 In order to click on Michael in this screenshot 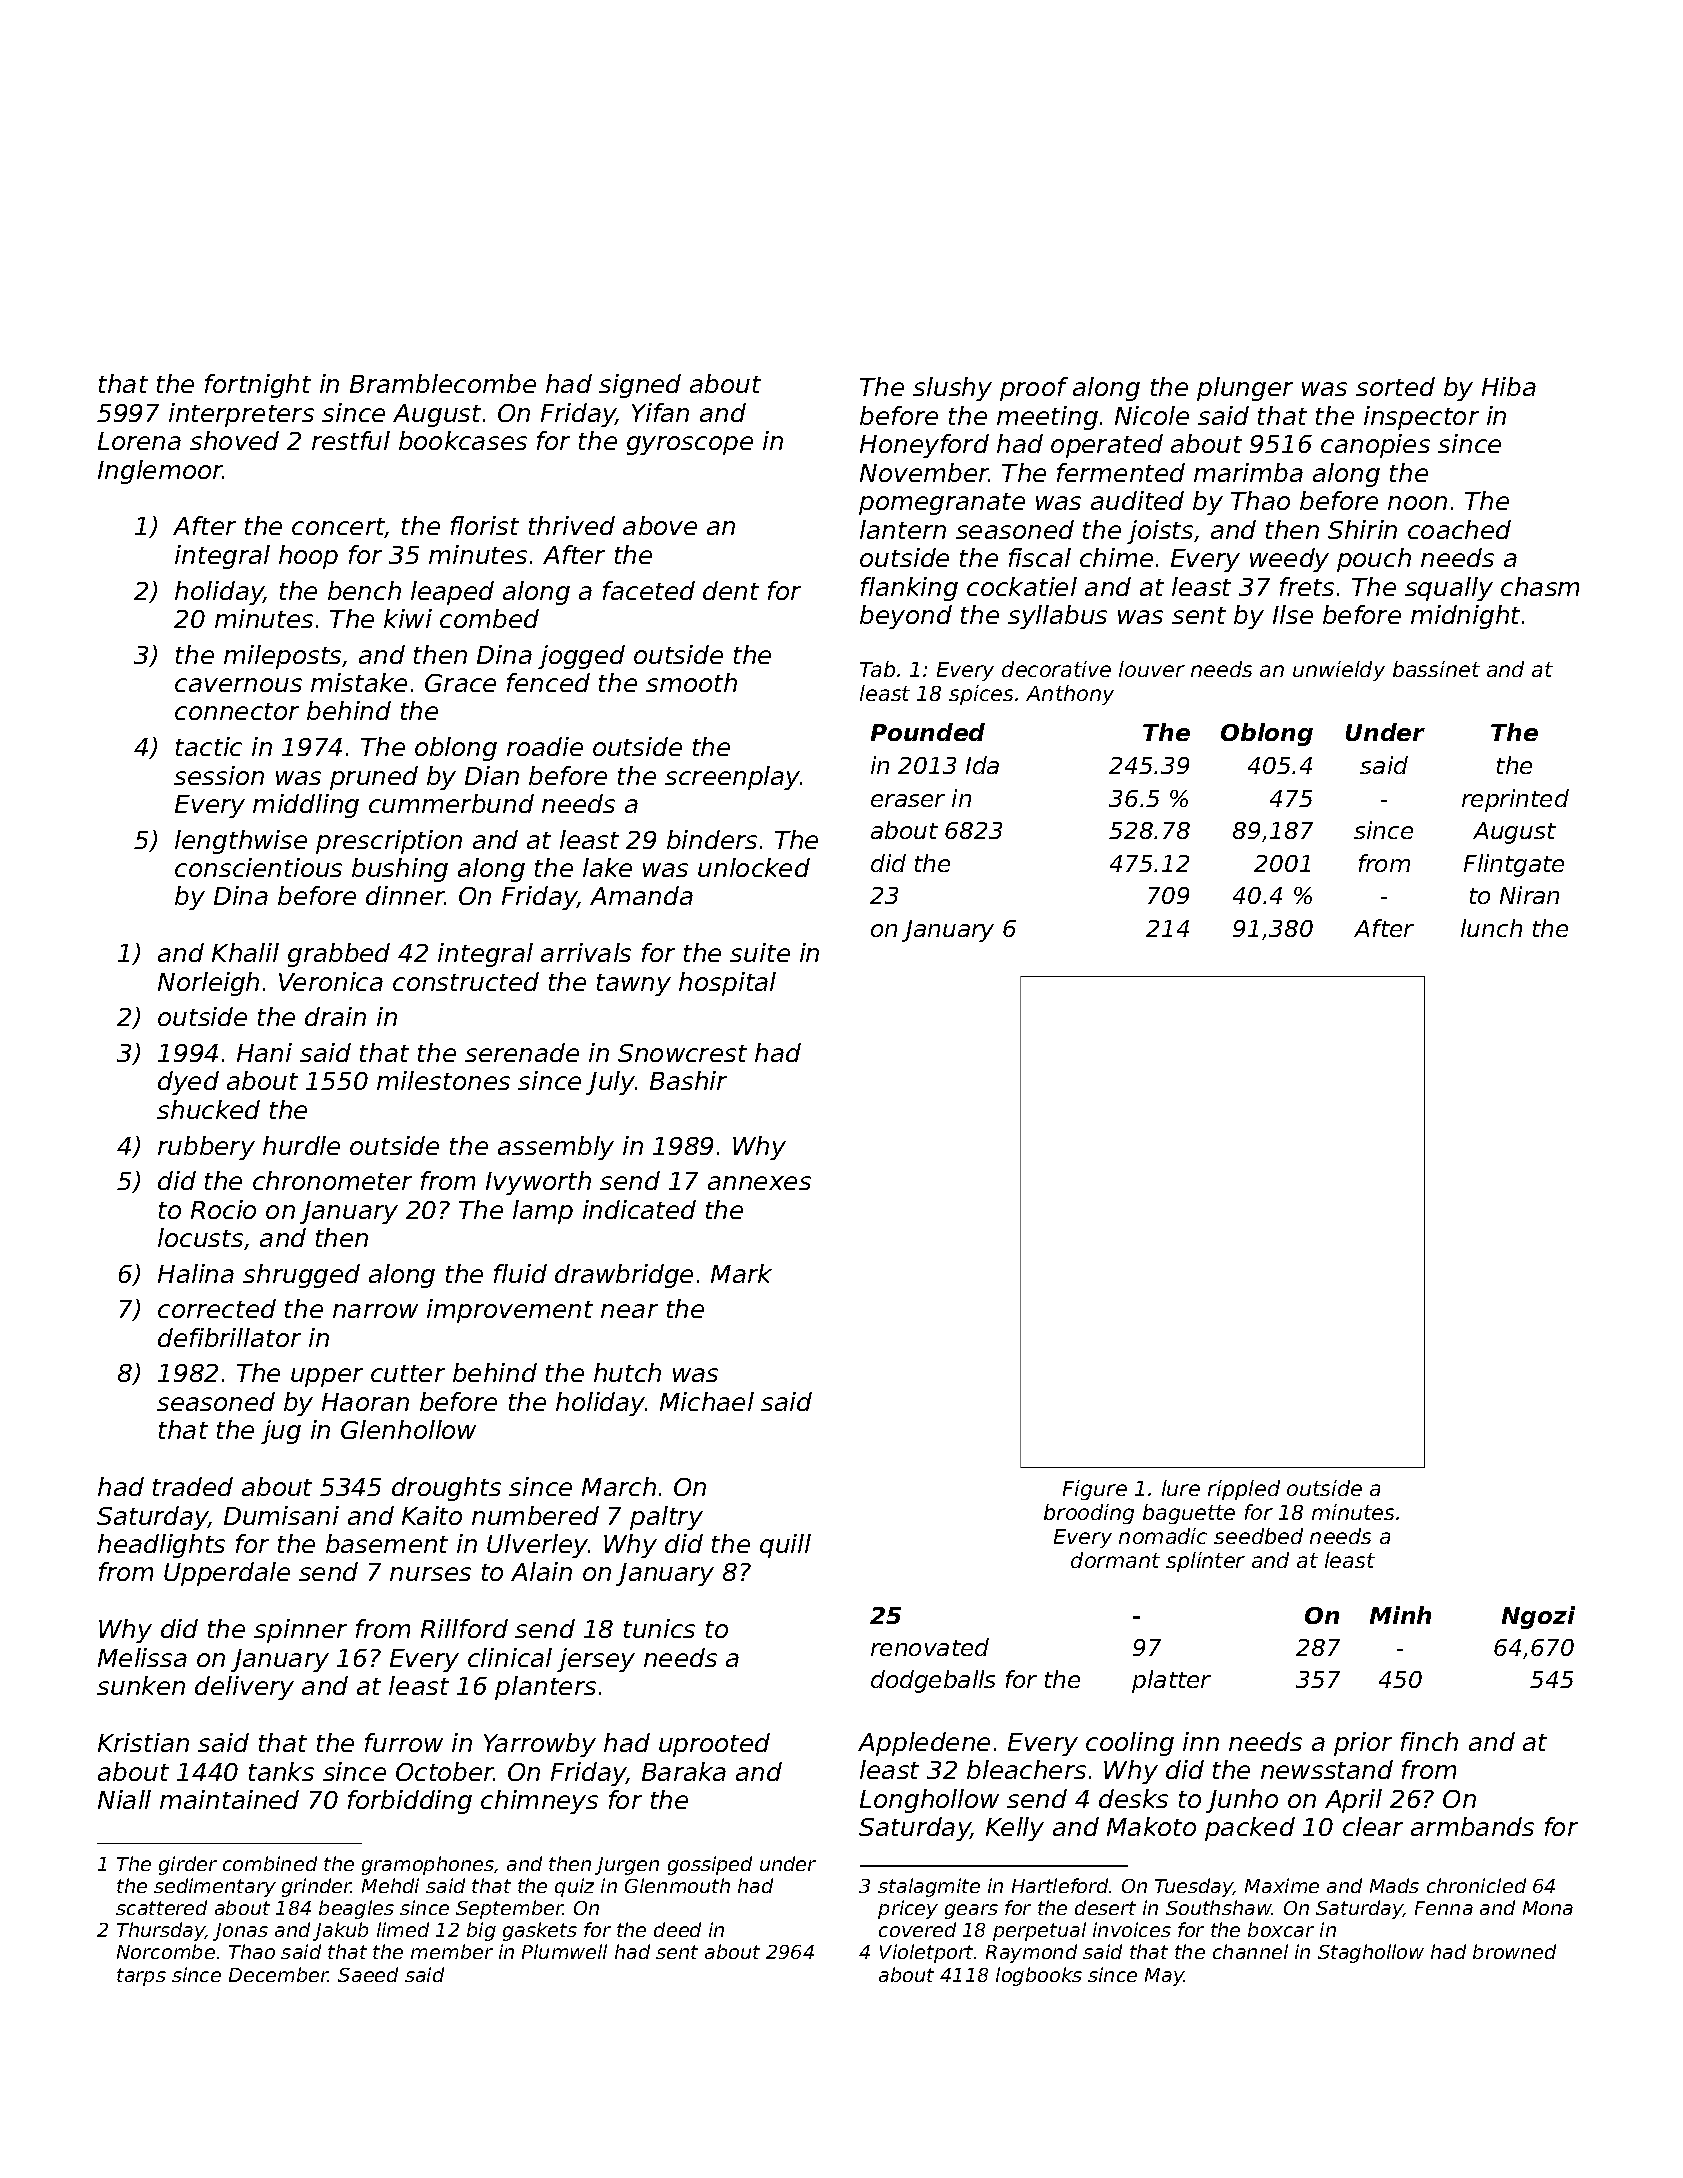, I will do `click(707, 1401)`.
